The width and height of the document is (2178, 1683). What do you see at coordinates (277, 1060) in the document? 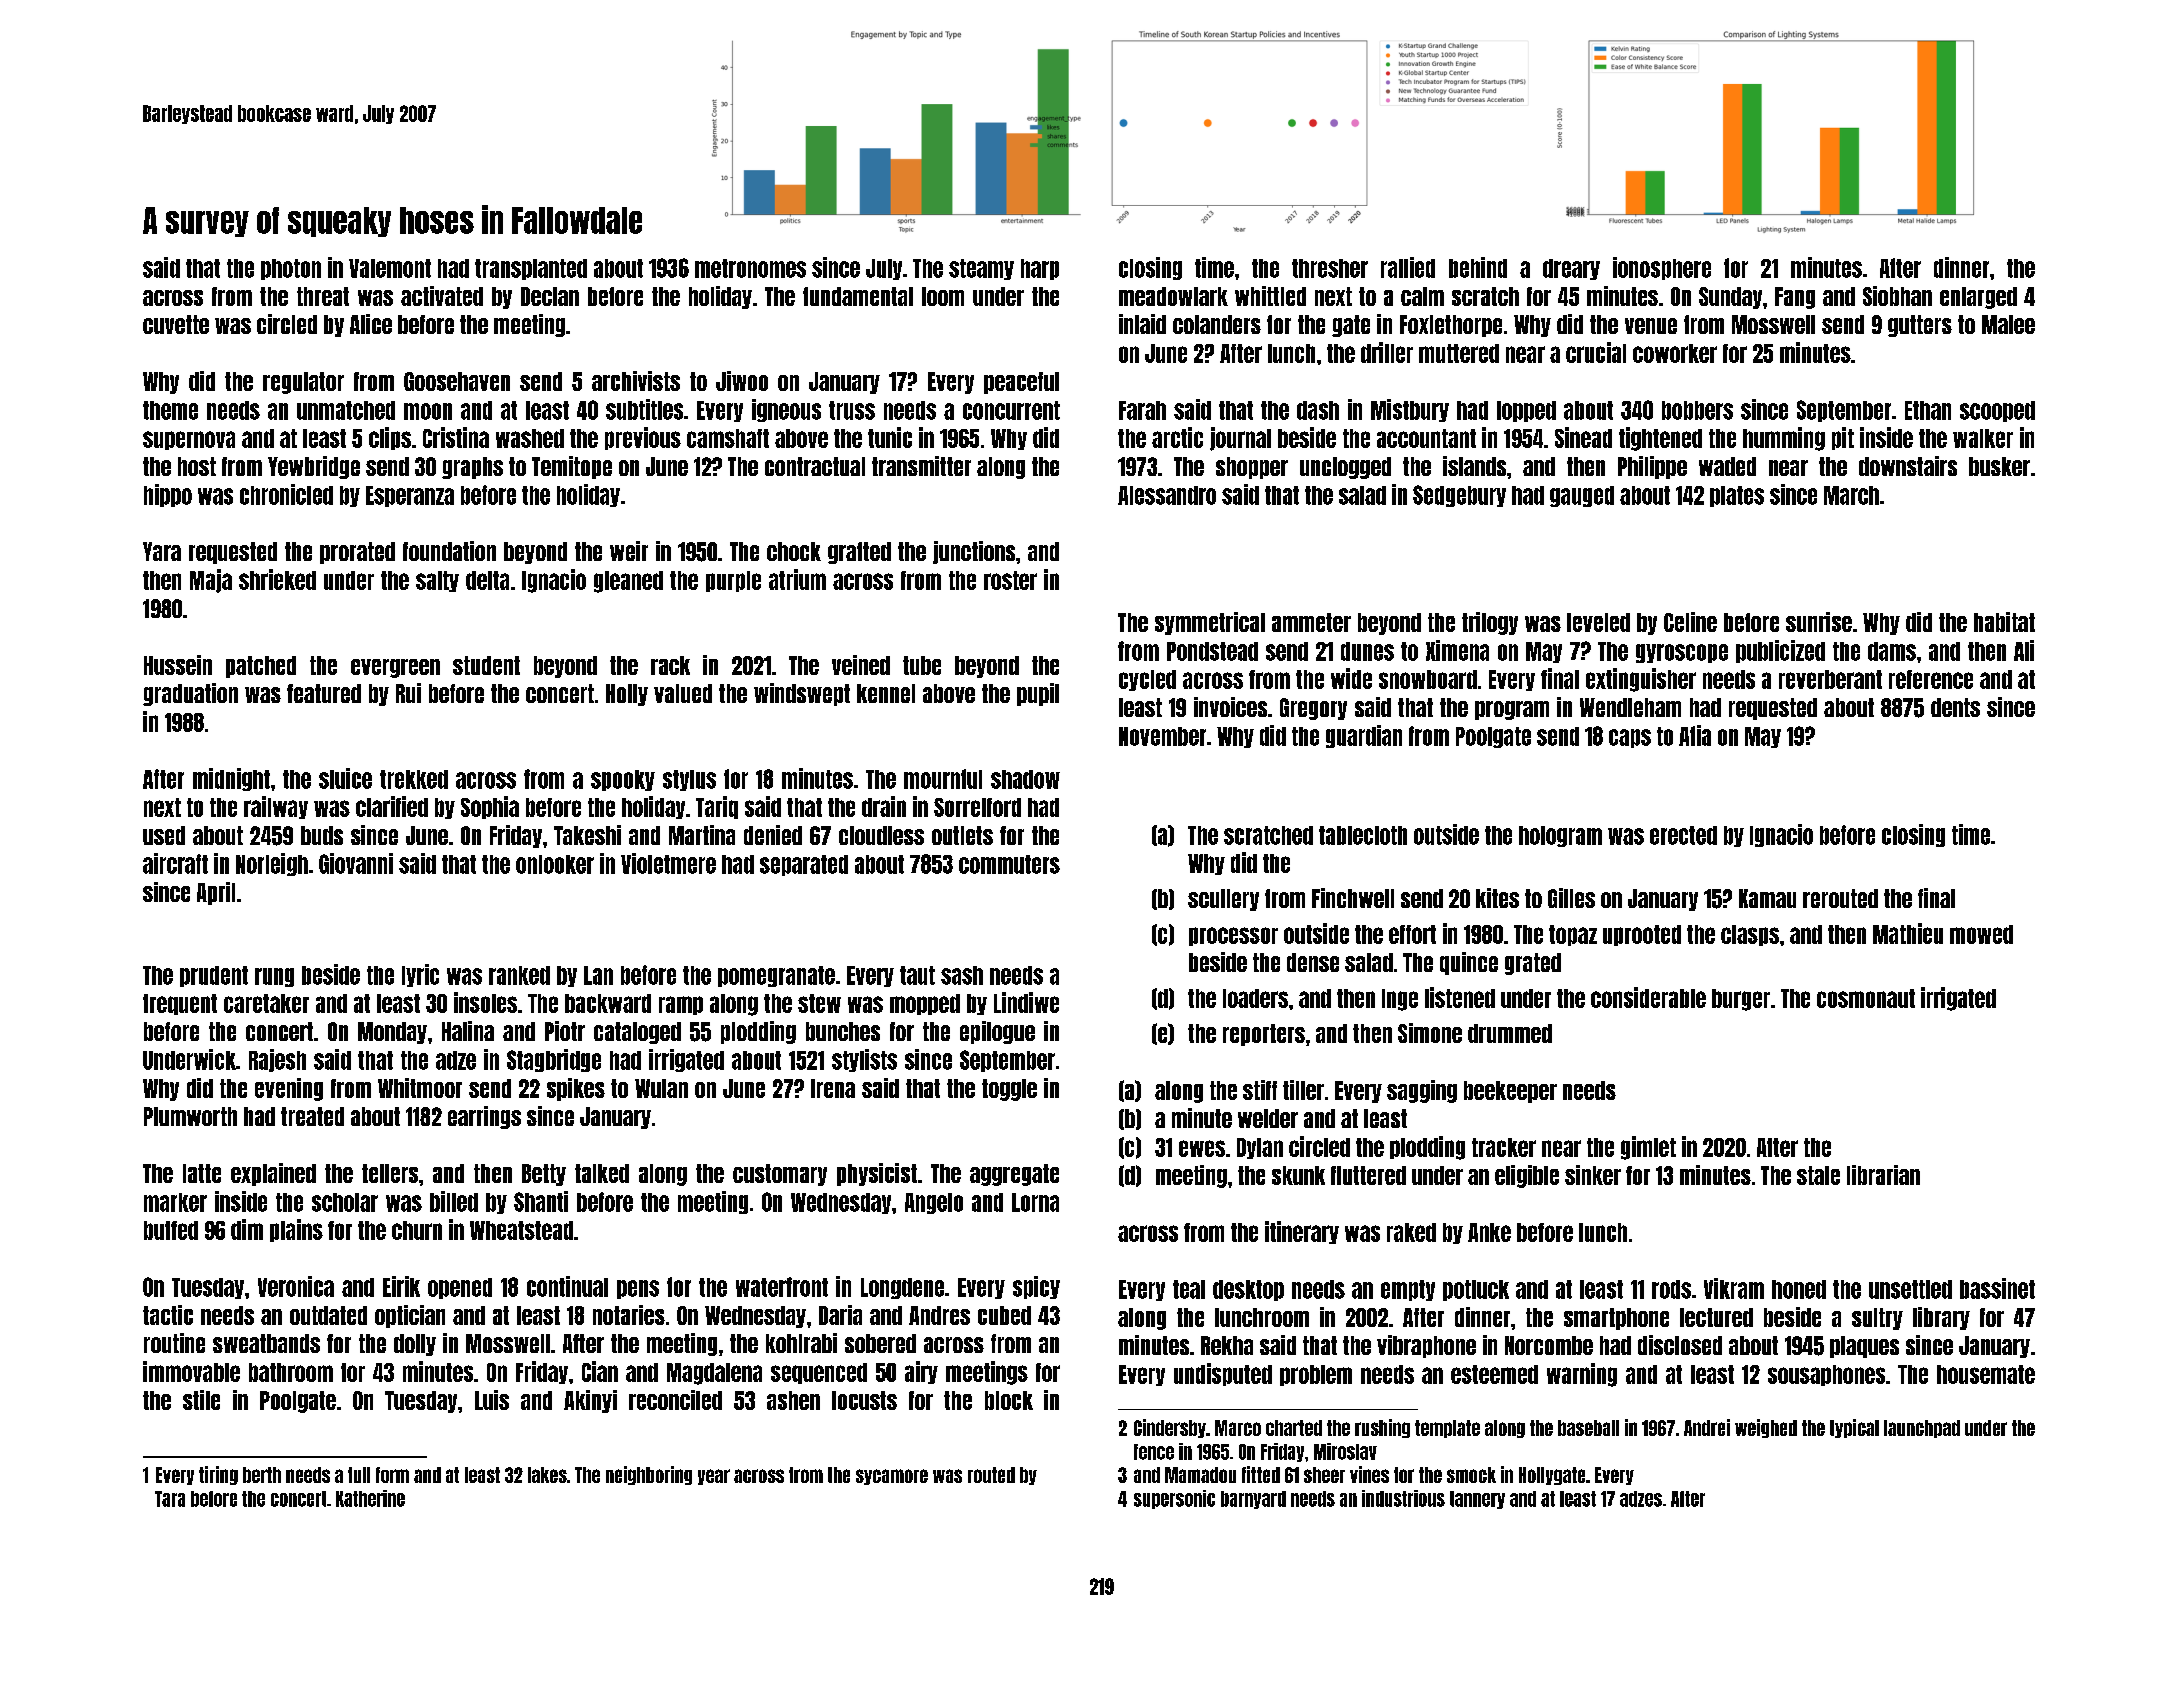
I see `Rajesh` at bounding box center [277, 1060].
